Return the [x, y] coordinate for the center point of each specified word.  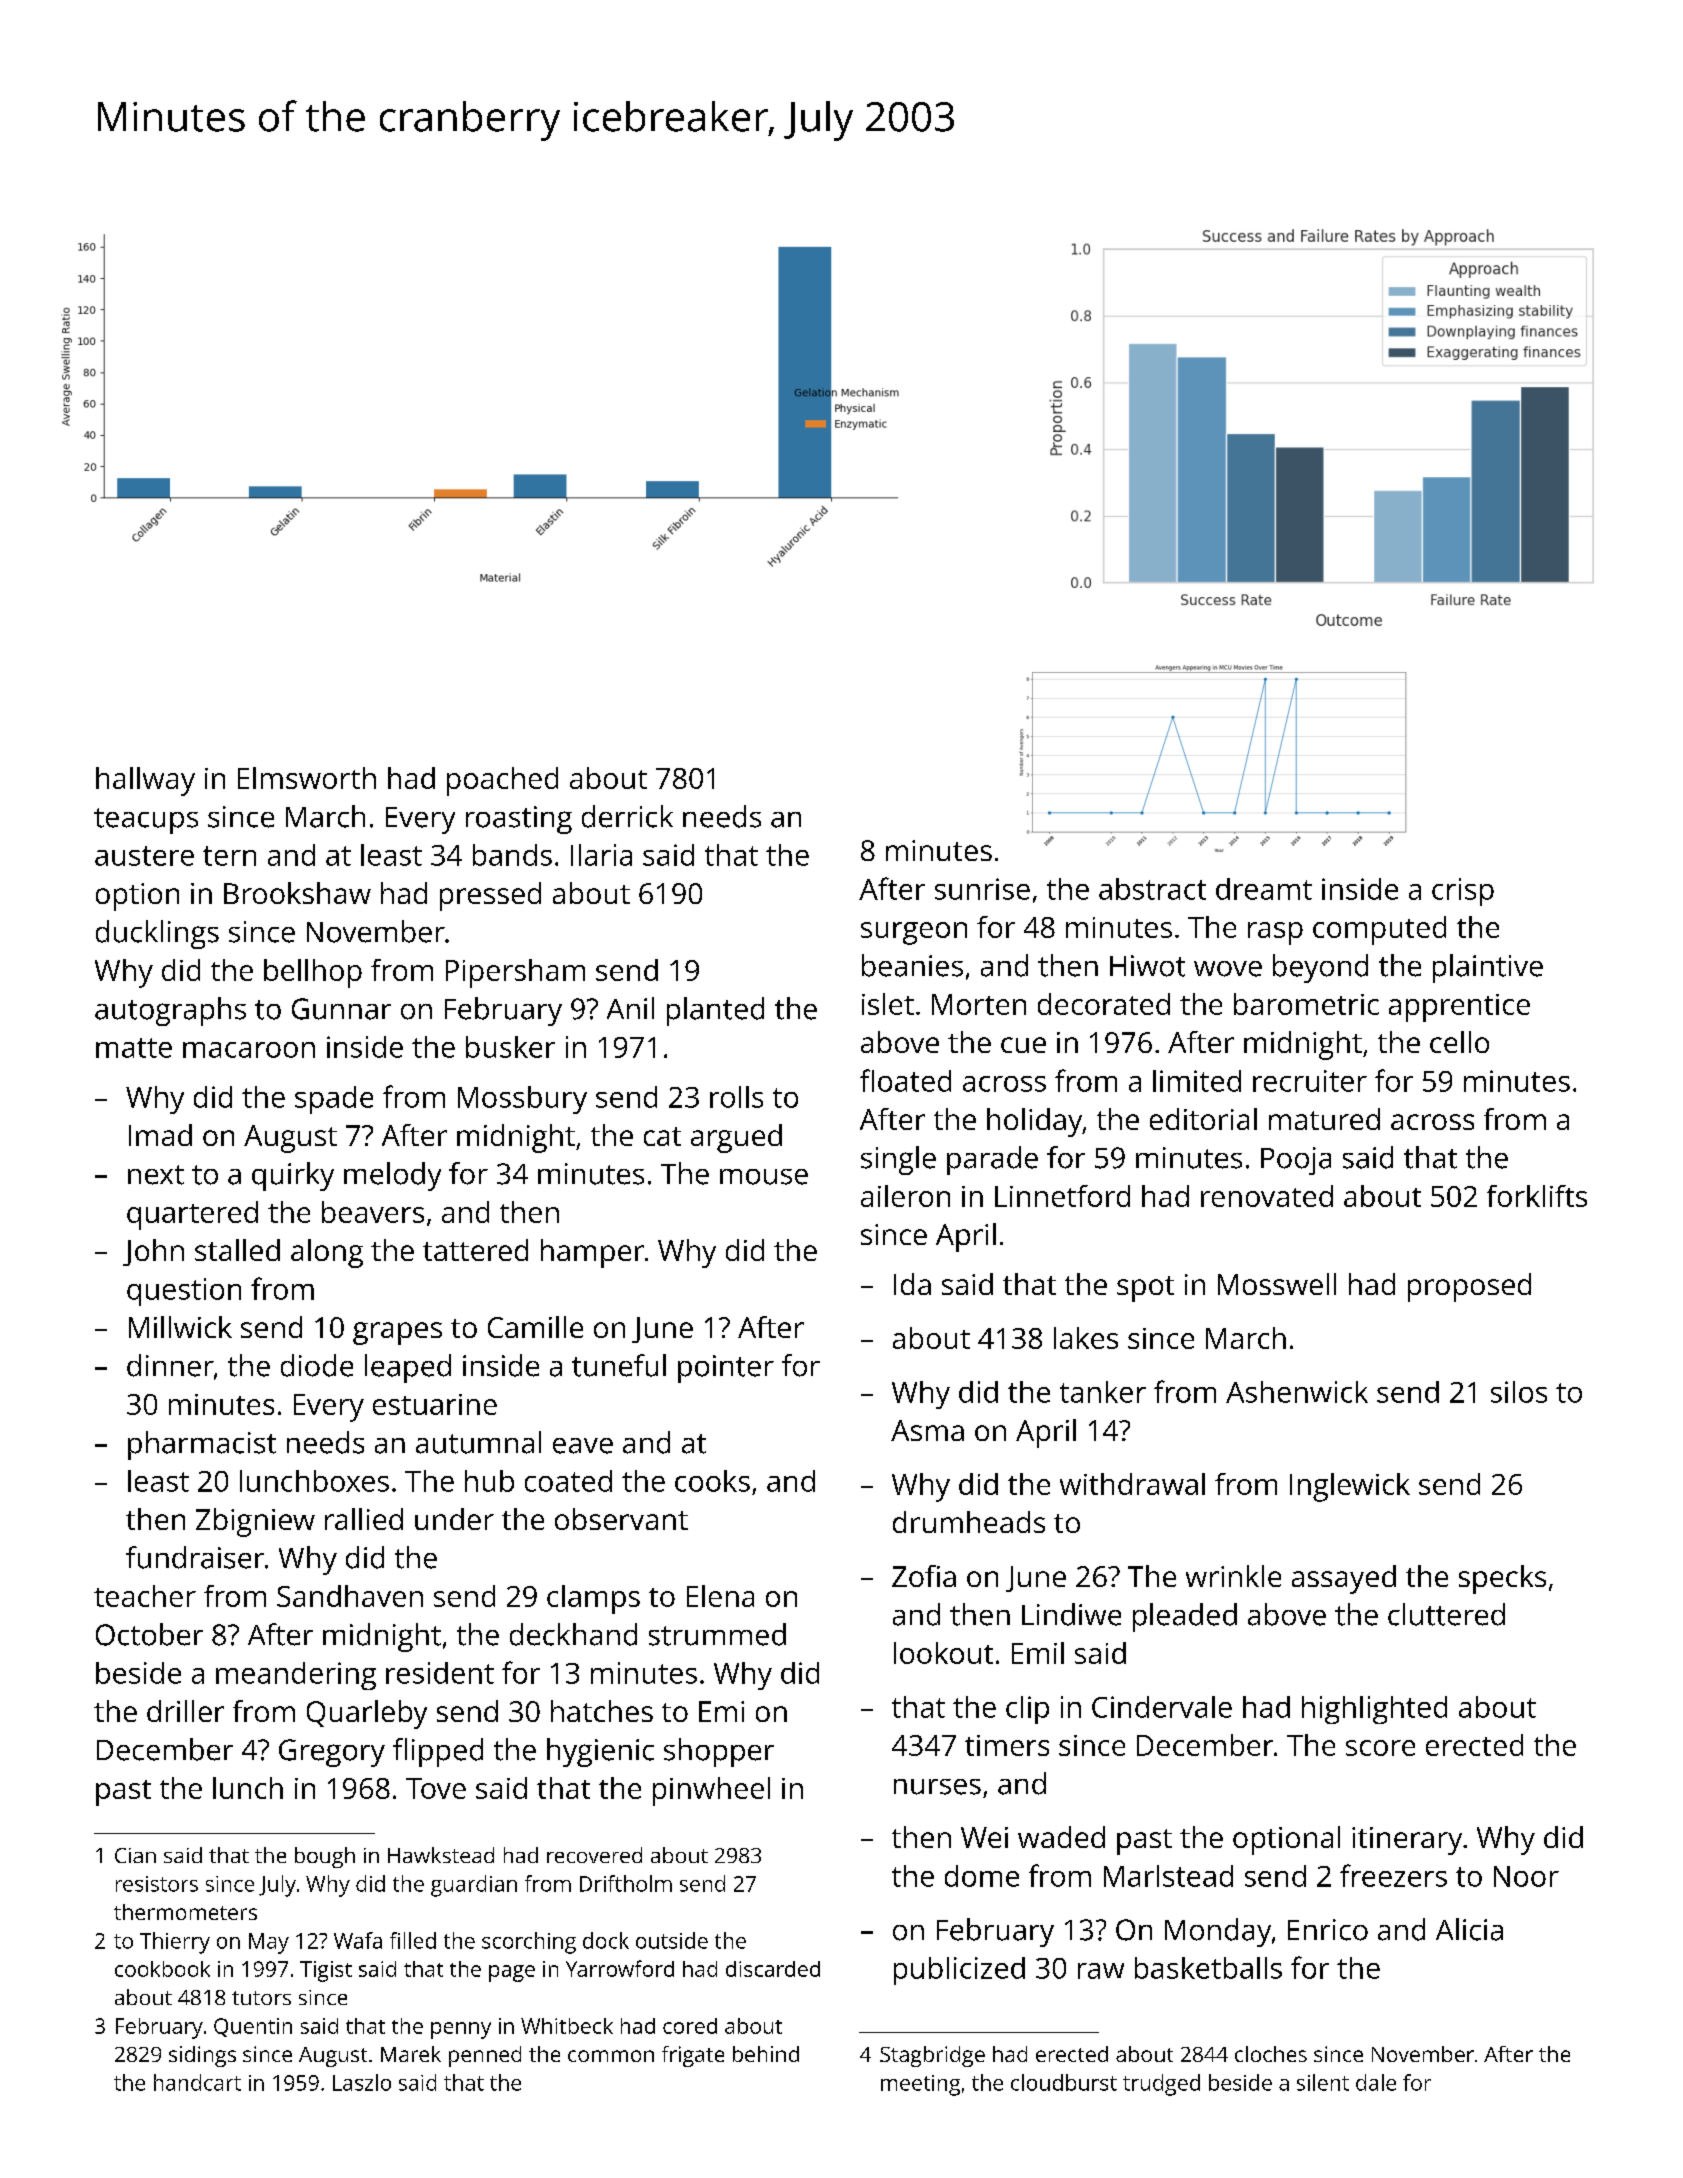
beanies [912, 965]
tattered [475, 1250]
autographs [170, 1011]
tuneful [619, 1365]
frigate [693, 2056]
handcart [197, 2082]
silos [1519, 1392]
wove [1228, 969]
